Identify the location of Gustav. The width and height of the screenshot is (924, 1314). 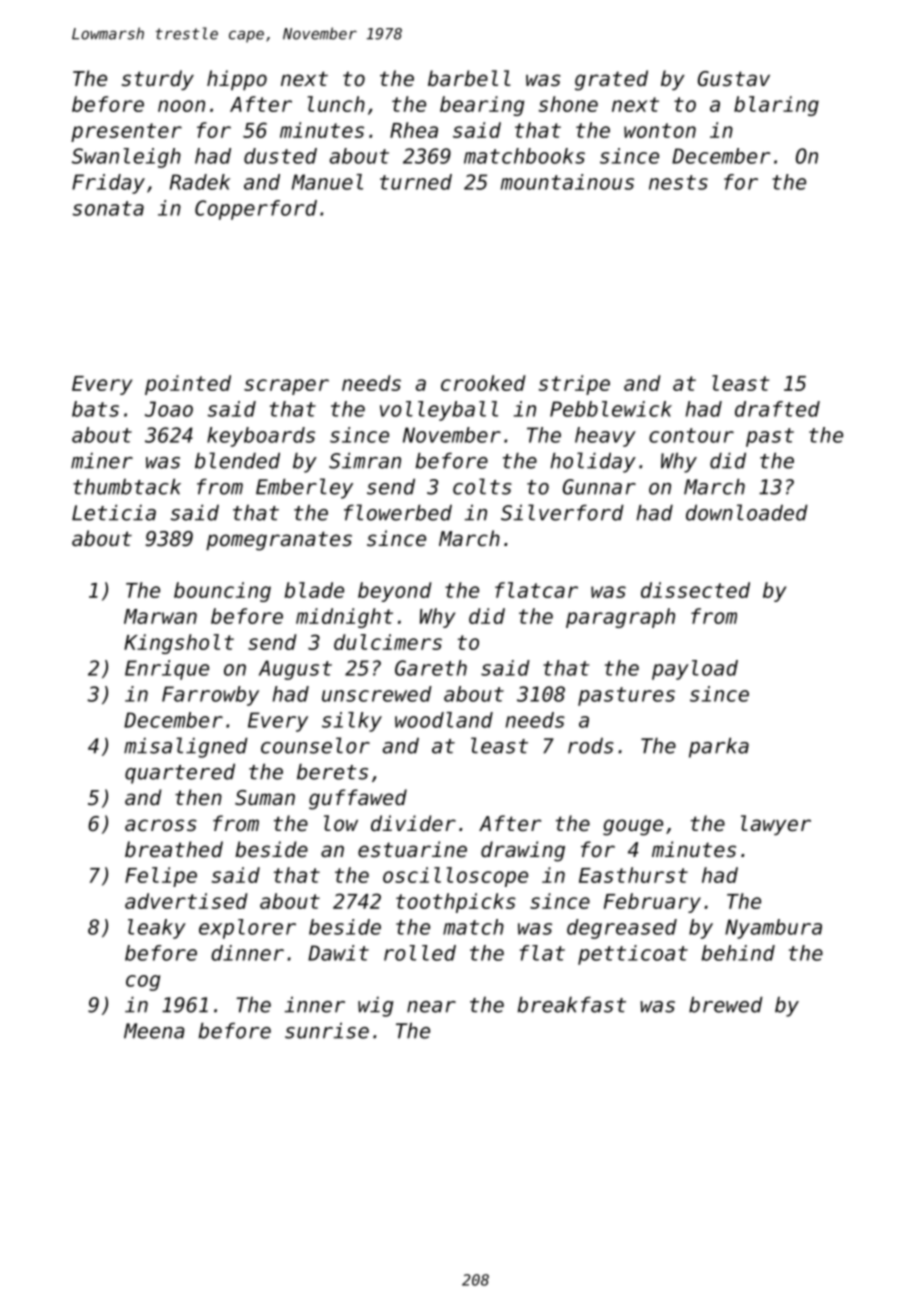
(734, 79).
